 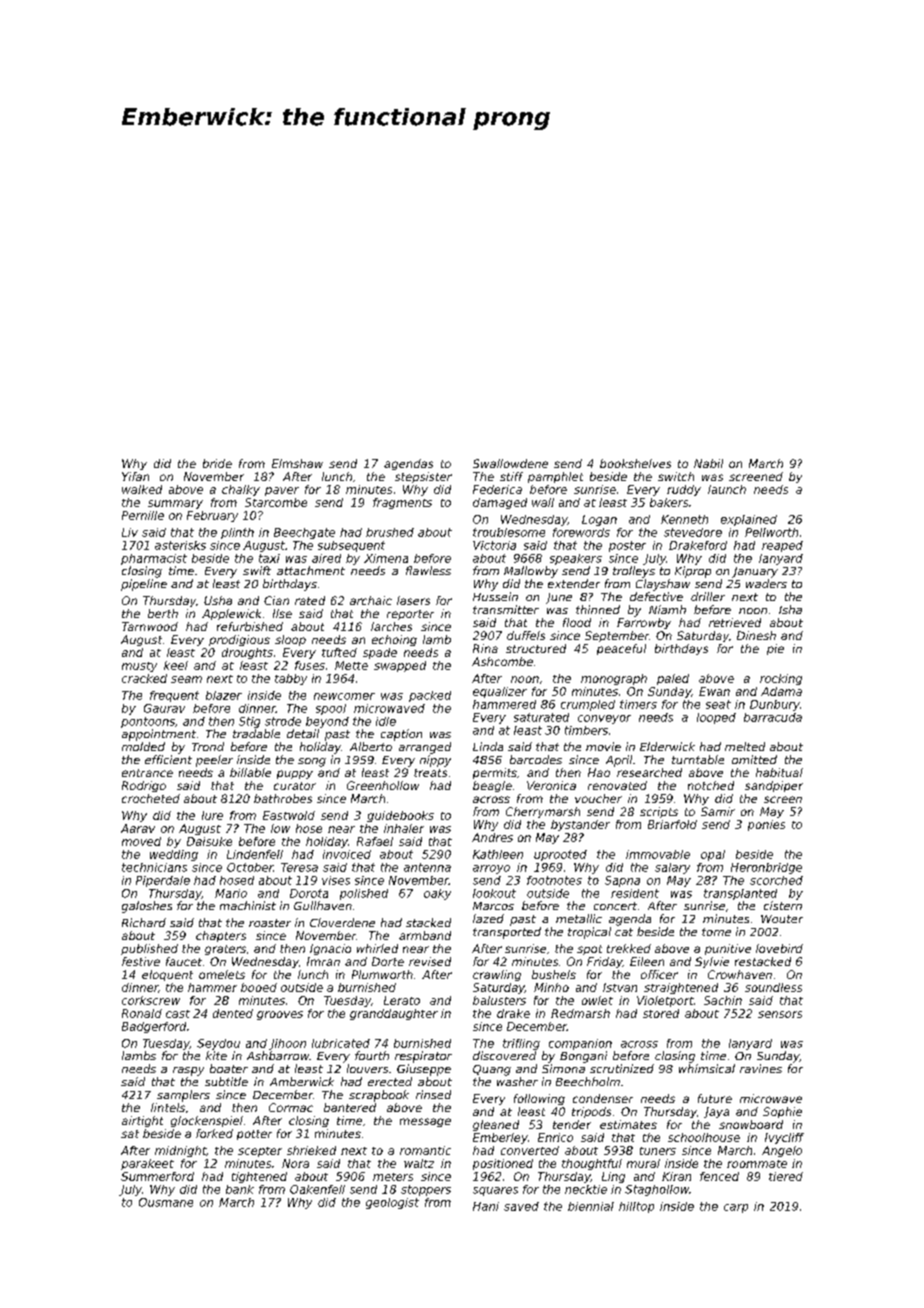 I want to click on stiff, so click(x=511, y=476).
